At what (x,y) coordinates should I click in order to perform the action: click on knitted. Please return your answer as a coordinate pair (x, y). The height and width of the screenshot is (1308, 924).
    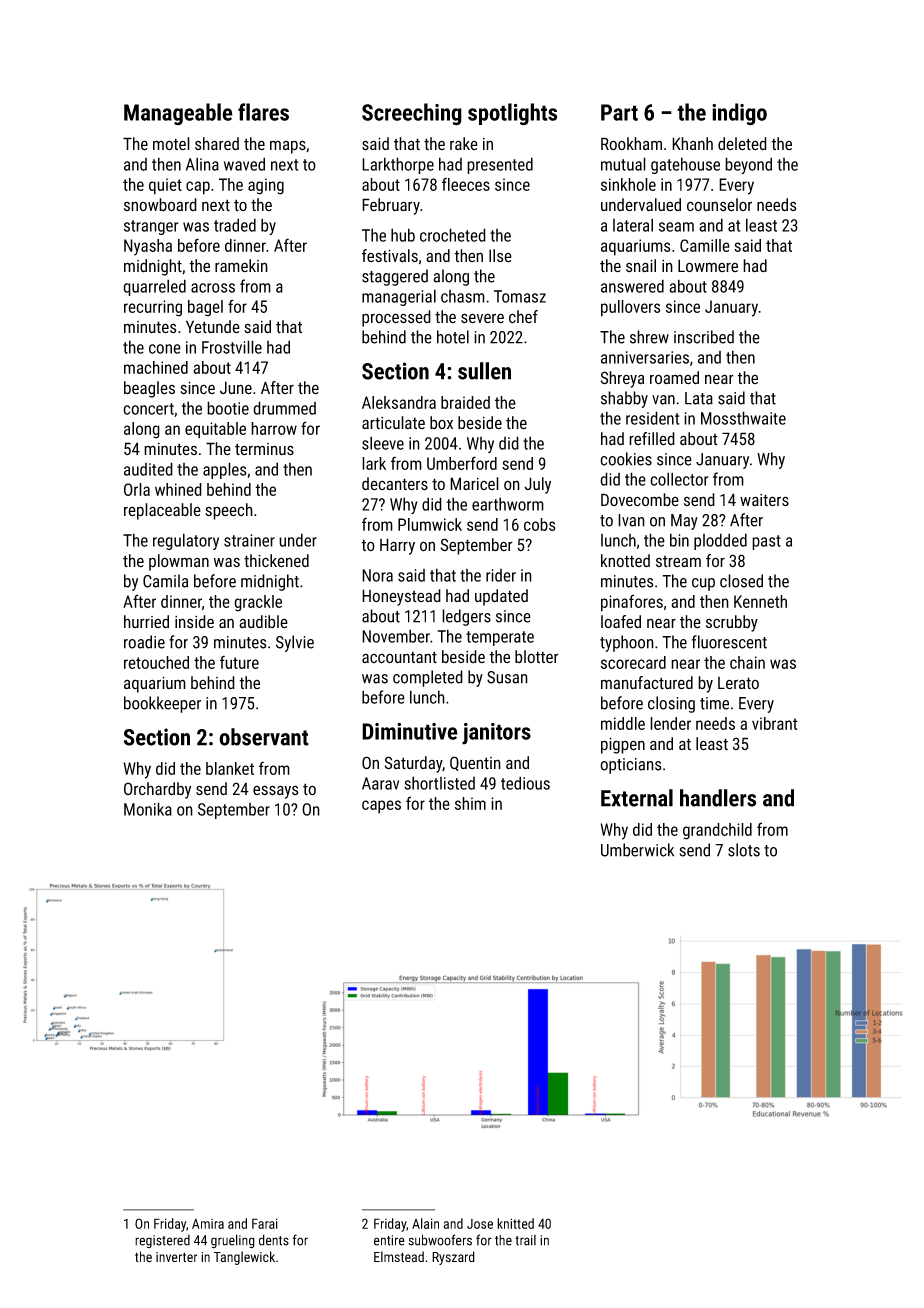
    Looking at the image, I should click on (515, 1223).
